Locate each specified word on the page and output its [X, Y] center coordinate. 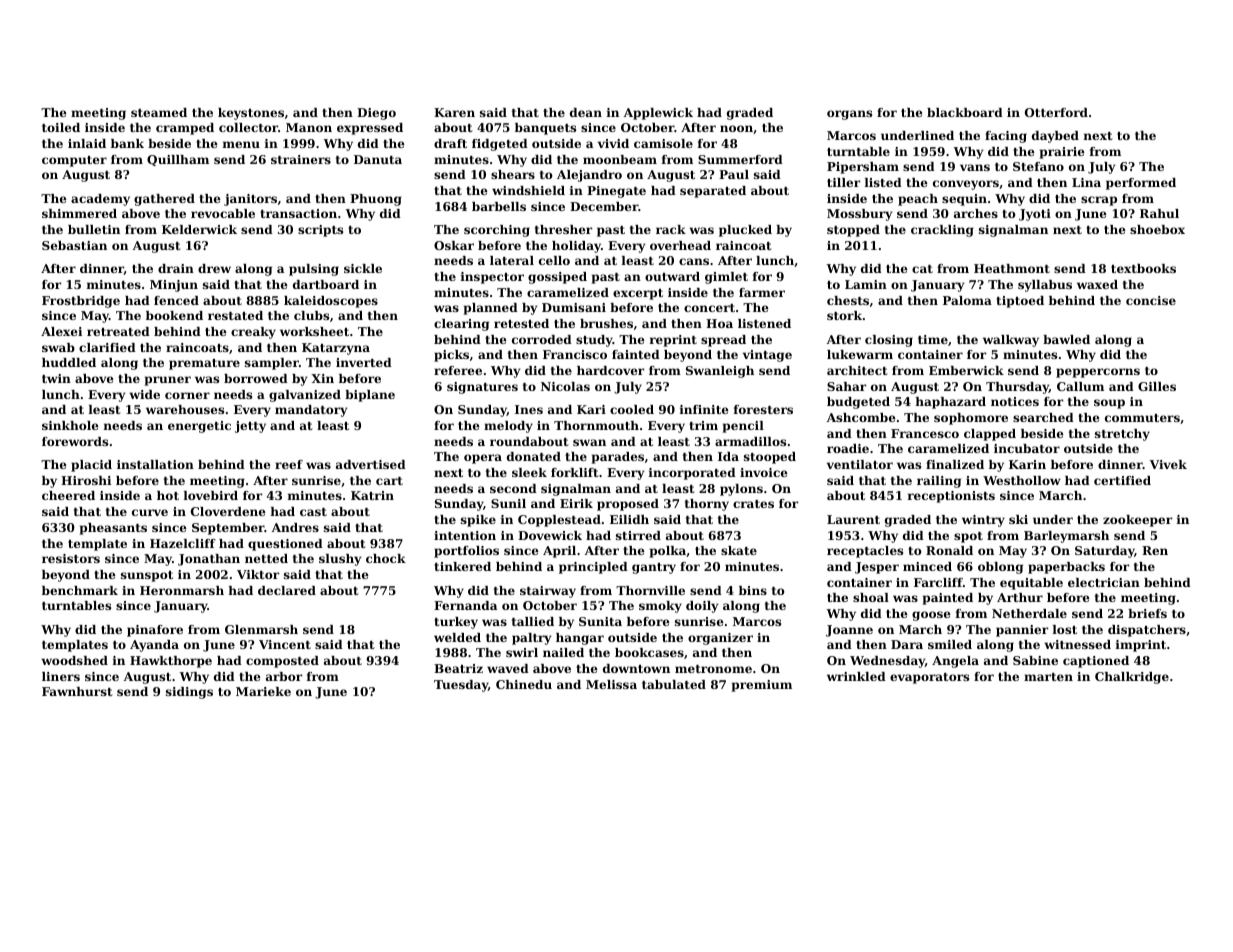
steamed [159, 112]
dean [586, 112]
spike [478, 521]
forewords [75, 441]
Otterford [1056, 112]
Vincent [285, 644]
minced [927, 566]
